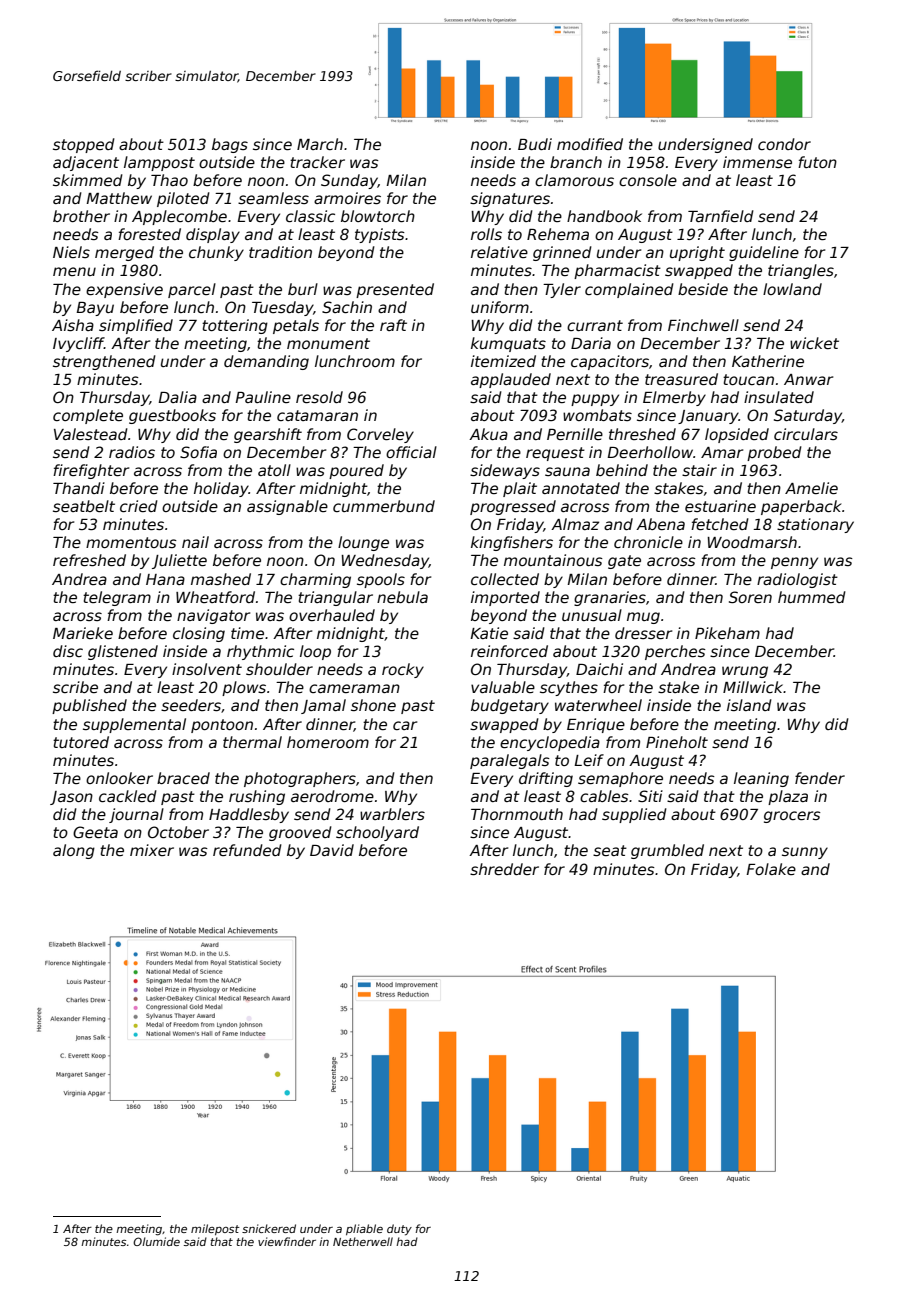 This screenshot has height=1316, width=908. What do you see at coordinates (576, 162) in the screenshot?
I see `branch` at bounding box center [576, 162].
